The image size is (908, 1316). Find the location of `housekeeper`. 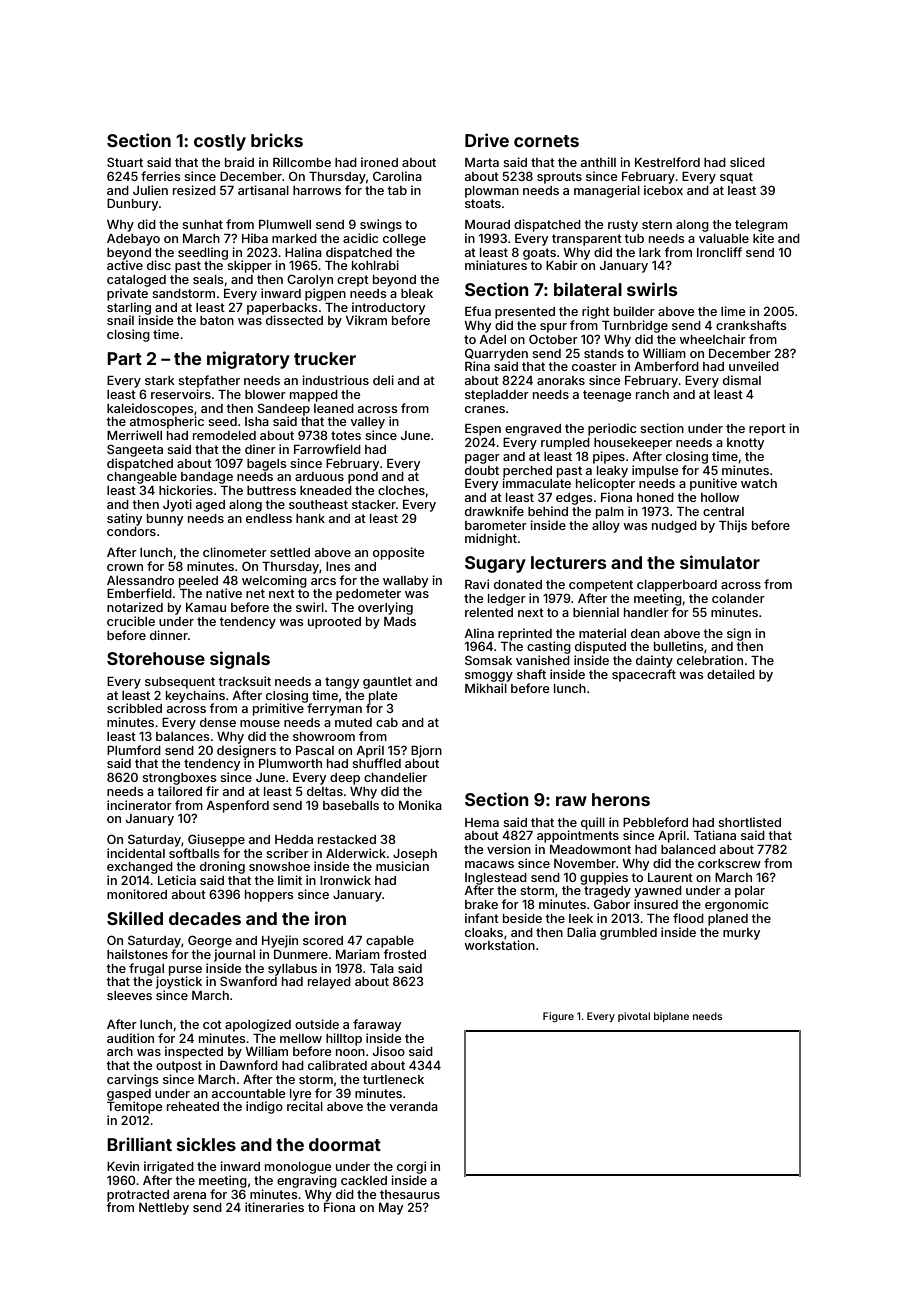

housekeeper is located at coordinates (633, 444).
